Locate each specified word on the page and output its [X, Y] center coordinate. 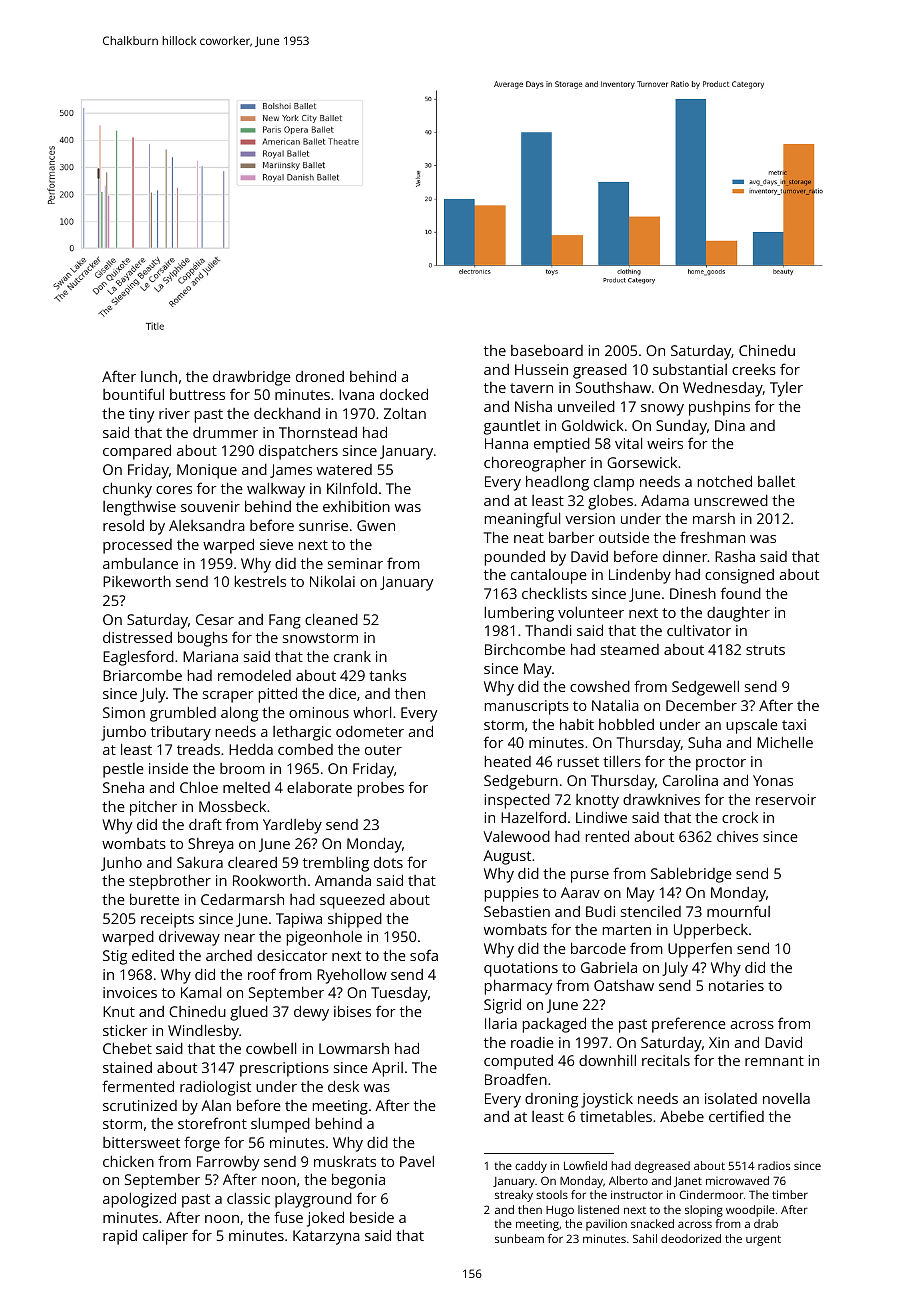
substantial [690, 369]
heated [508, 761]
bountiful [133, 394]
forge [202, 1144]
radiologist [215, 1088]
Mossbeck [232, 806]
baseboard [547, 350]
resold [123, 525]
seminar [355, 563]
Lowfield [585, 1165]
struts [765, 650]
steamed [630, 649]
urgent [763, 1240]
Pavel [417, 1161]
